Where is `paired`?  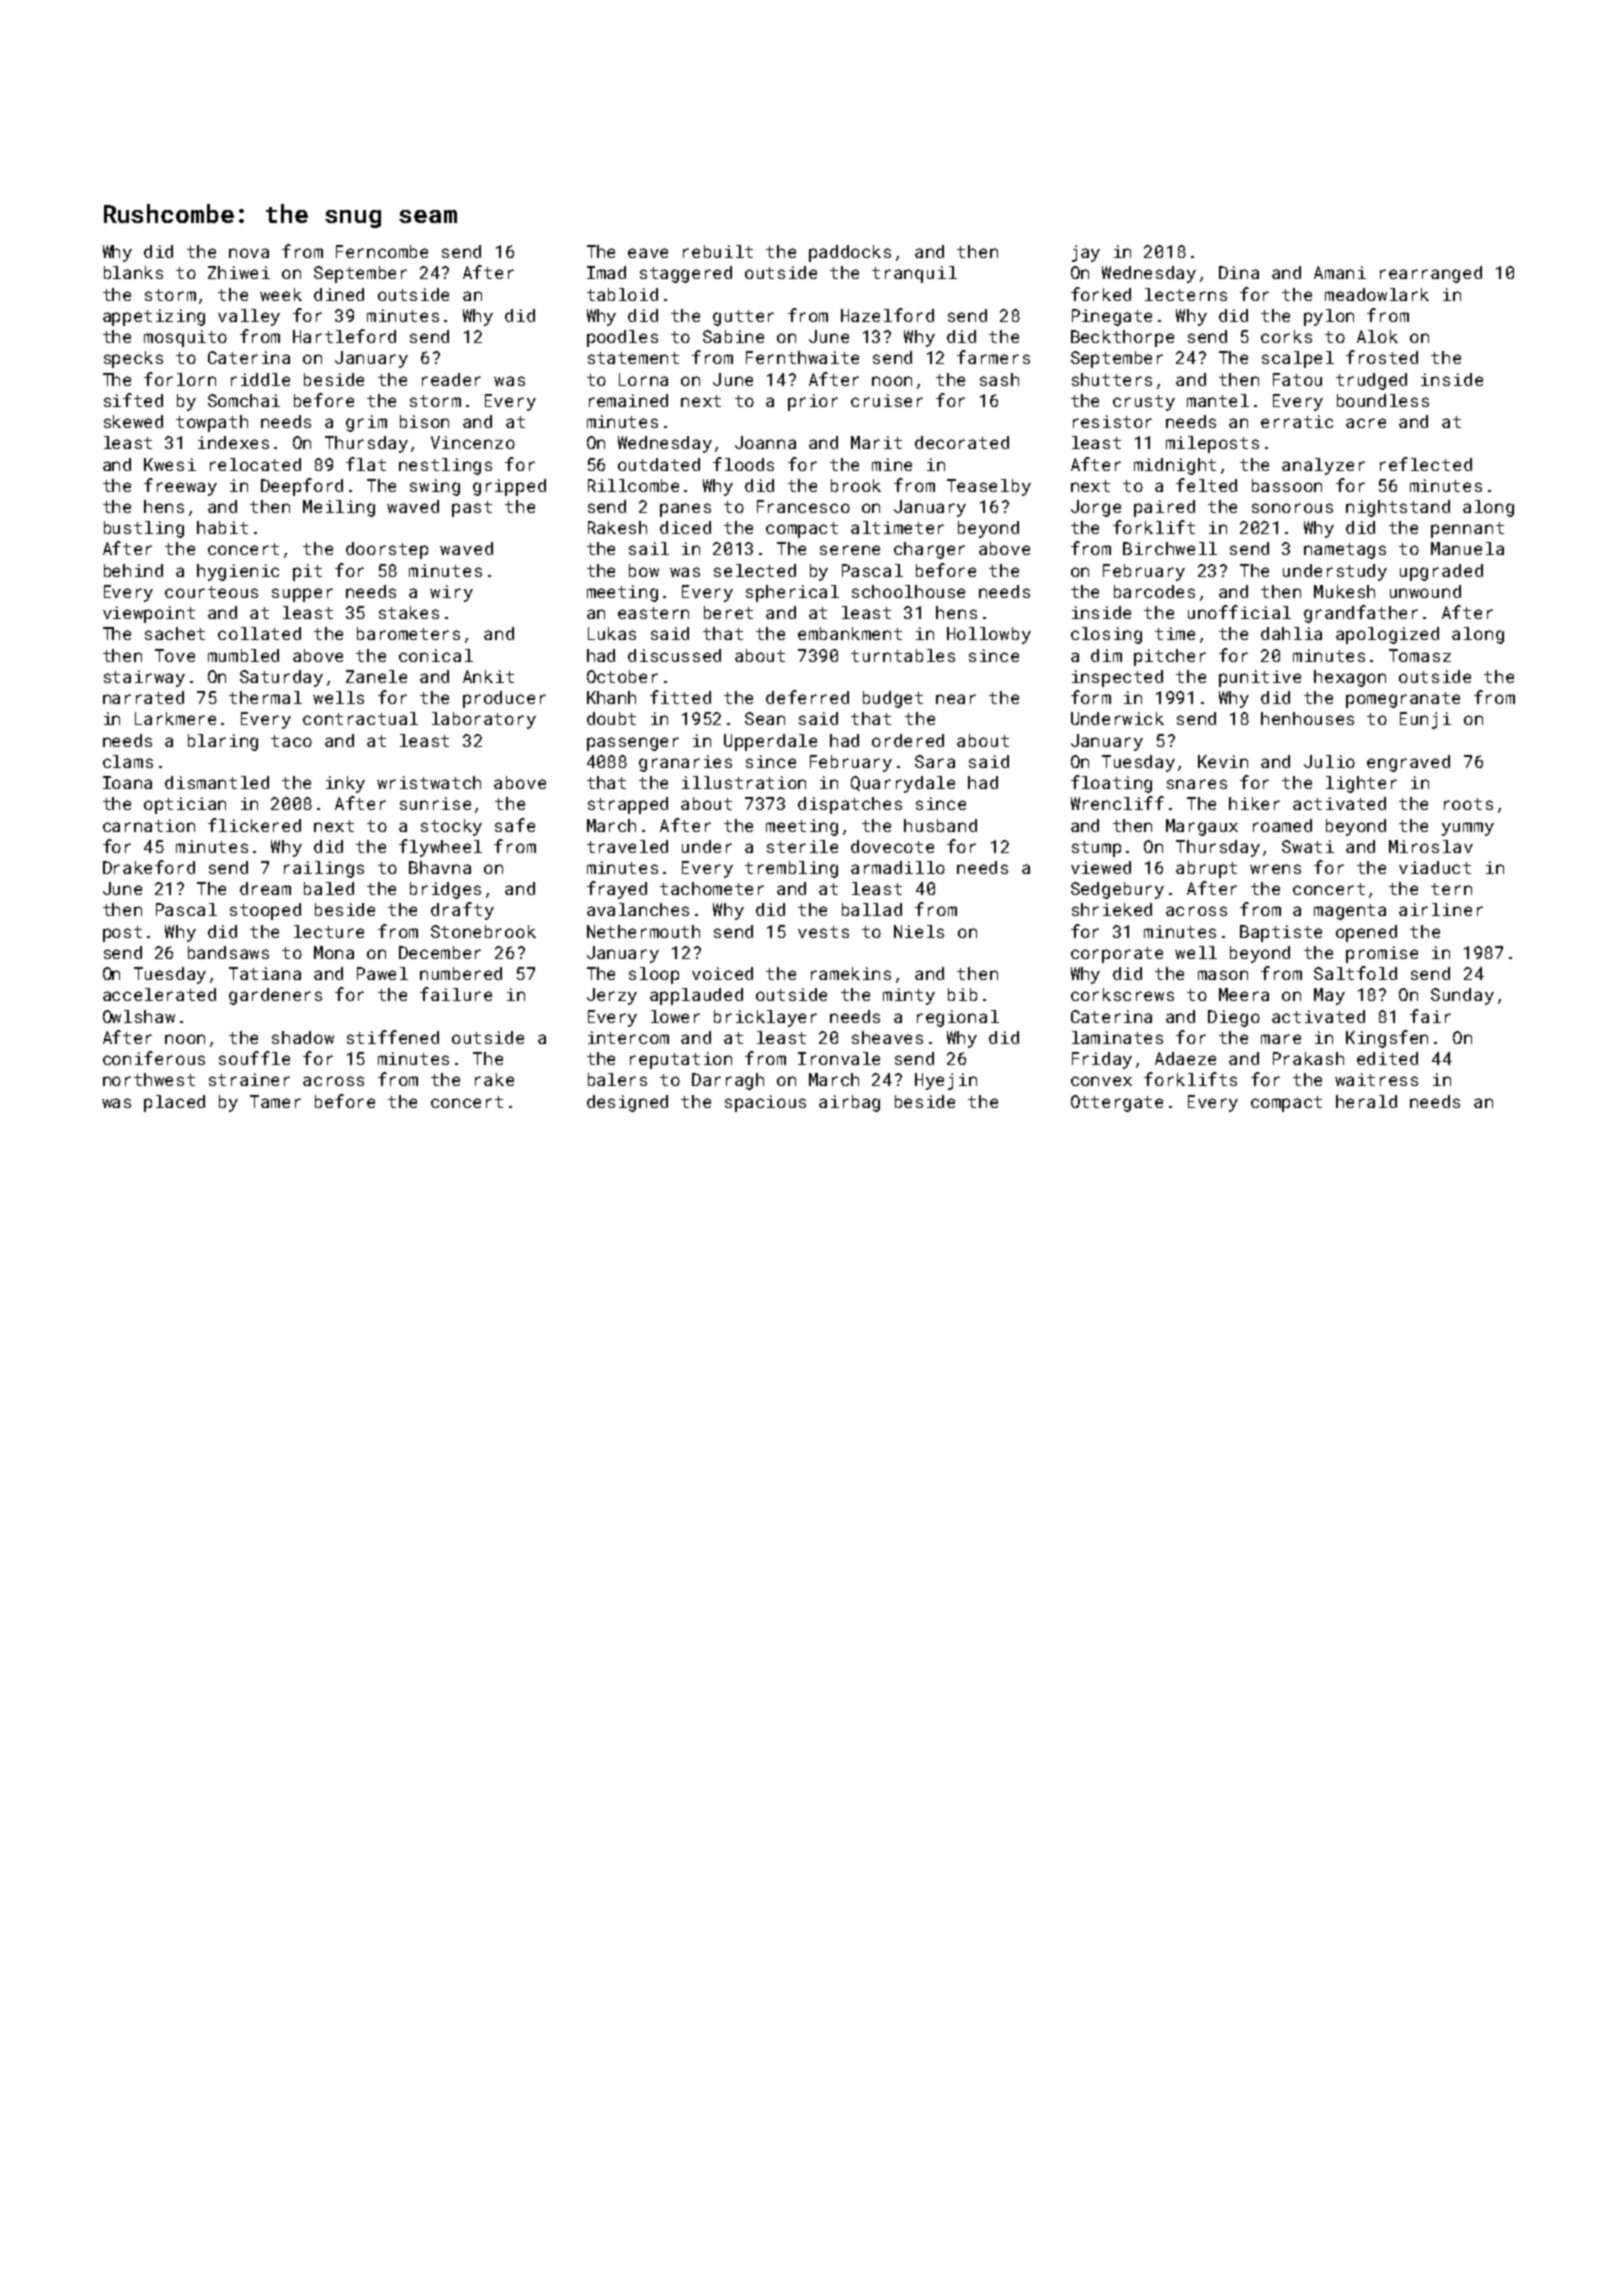
paired is located at coordinates (1164, 508).
